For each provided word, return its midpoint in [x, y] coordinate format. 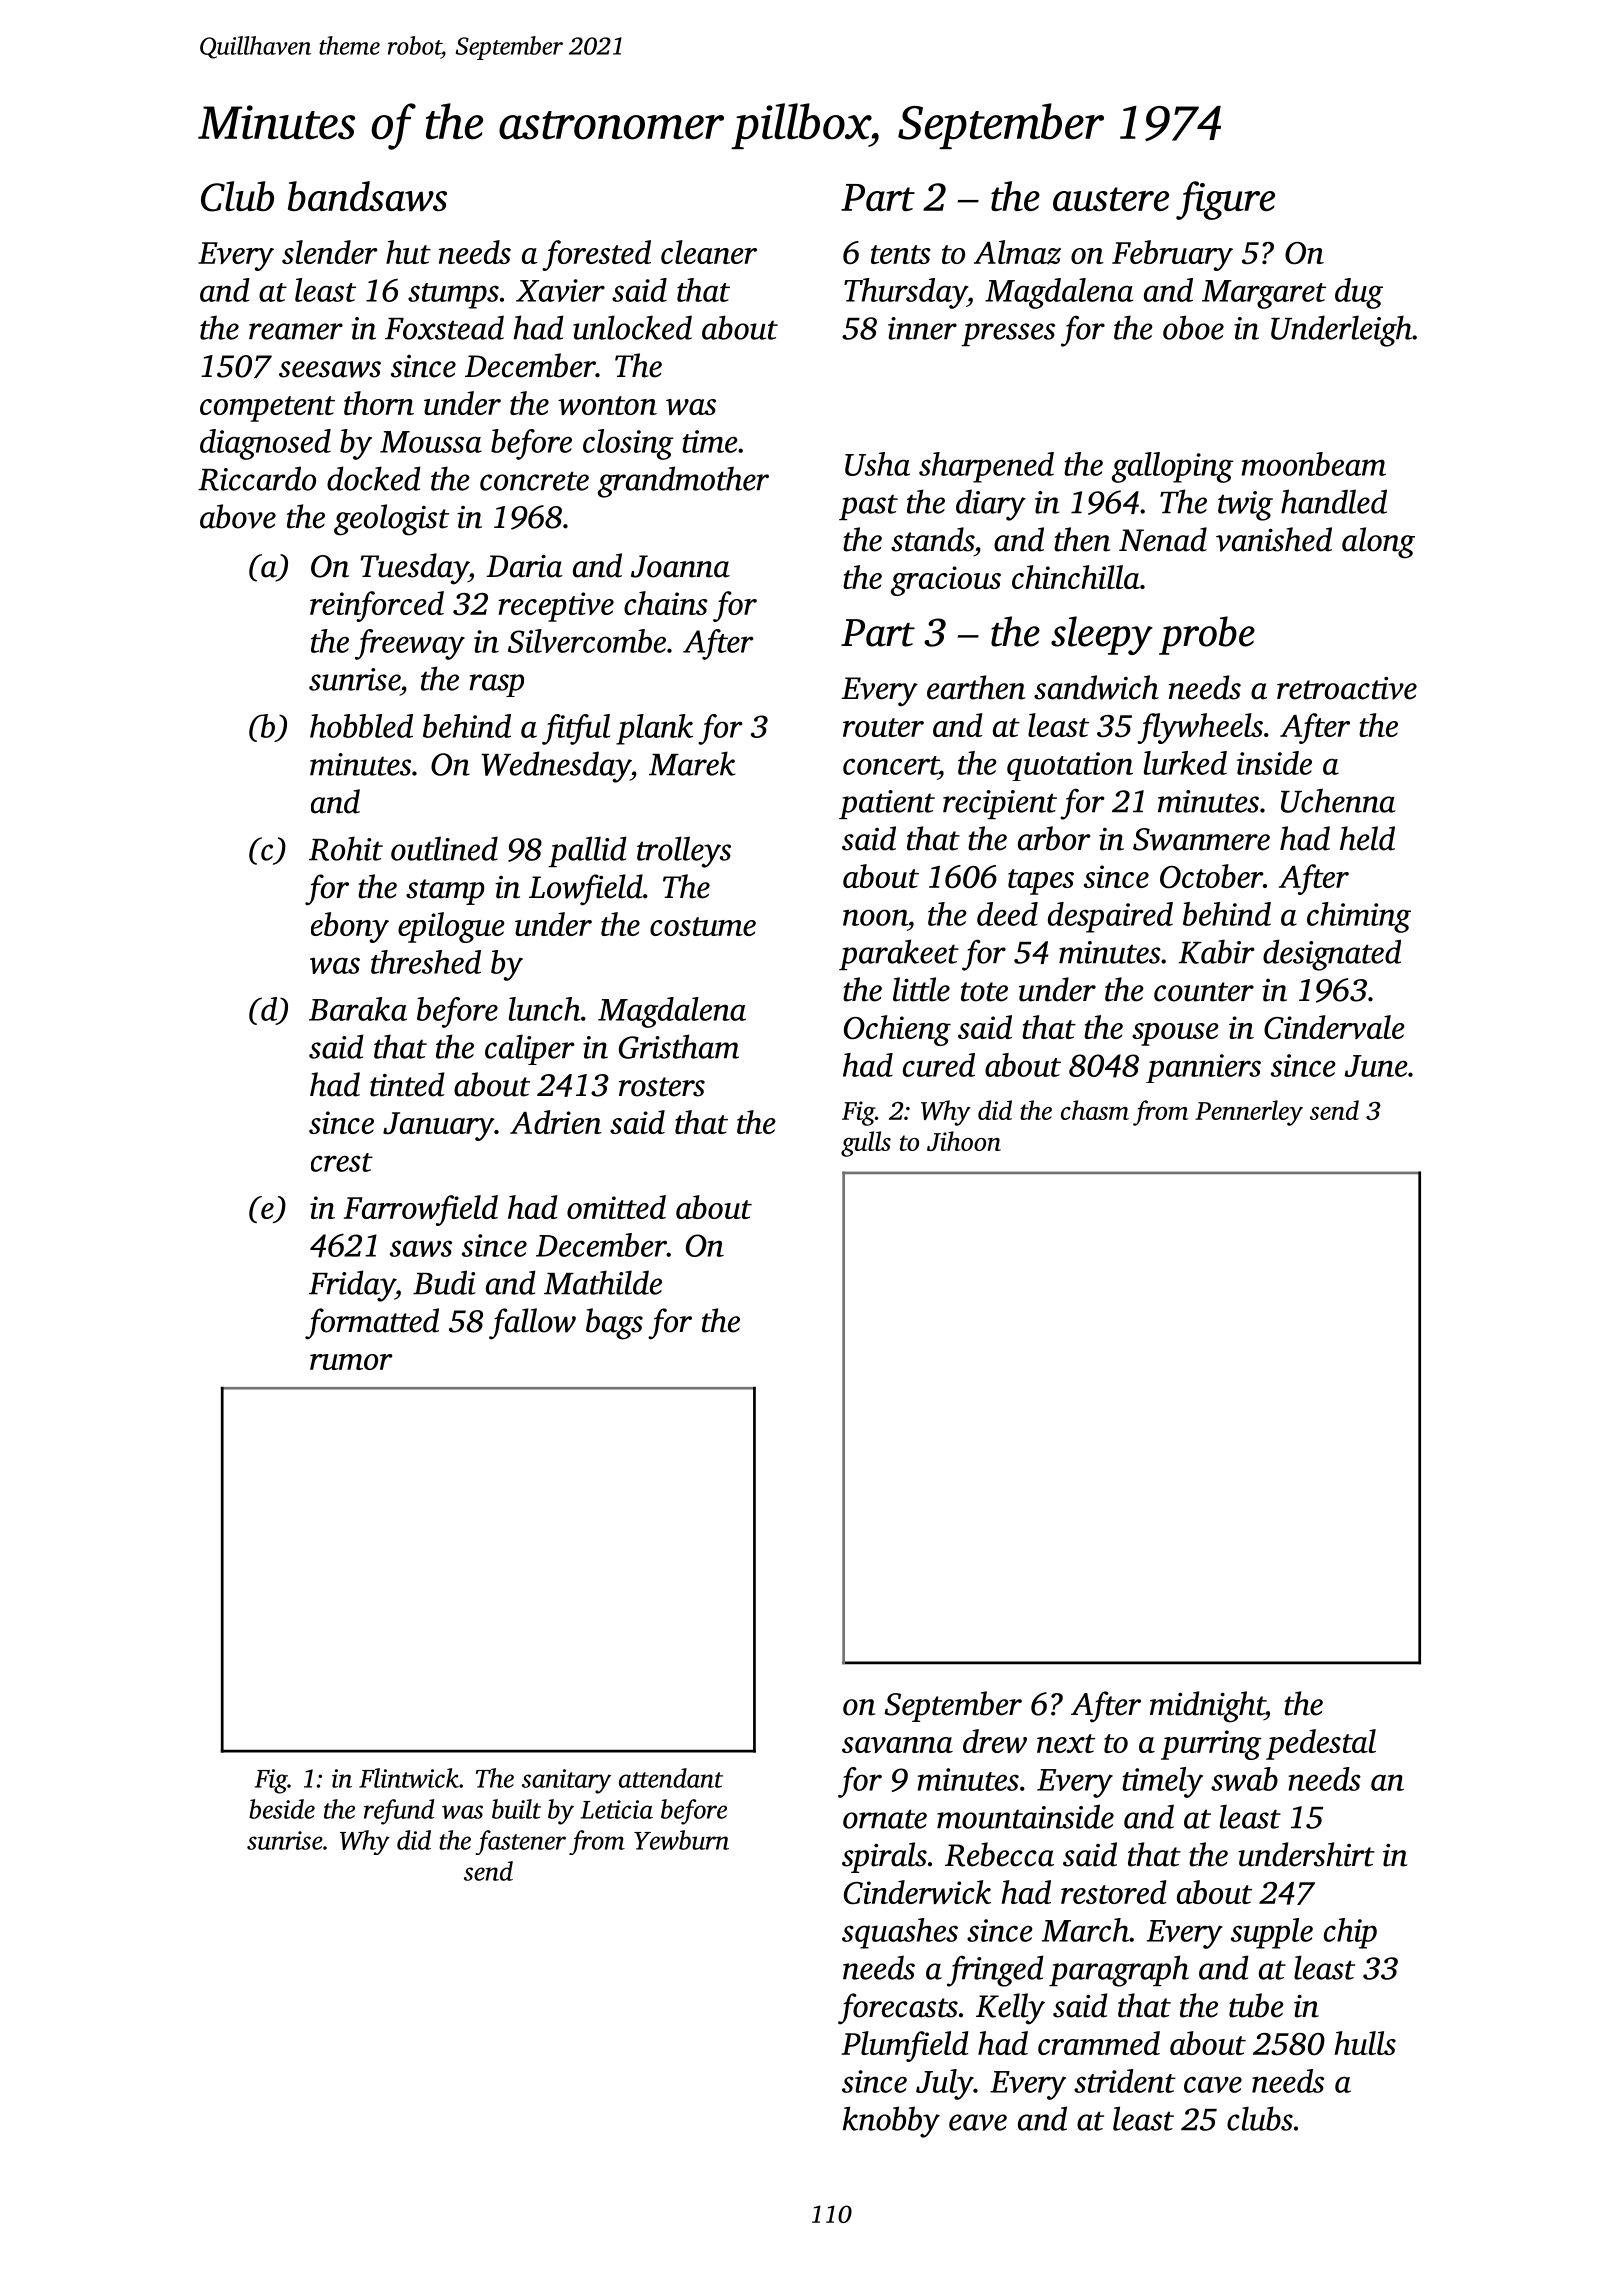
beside [282, 1809]
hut [408, 252]
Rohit [346, 848]
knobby [891, 2122]
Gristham [679, 1046]
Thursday [905, 293]
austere [1111, 199]
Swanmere [1201, 839]
